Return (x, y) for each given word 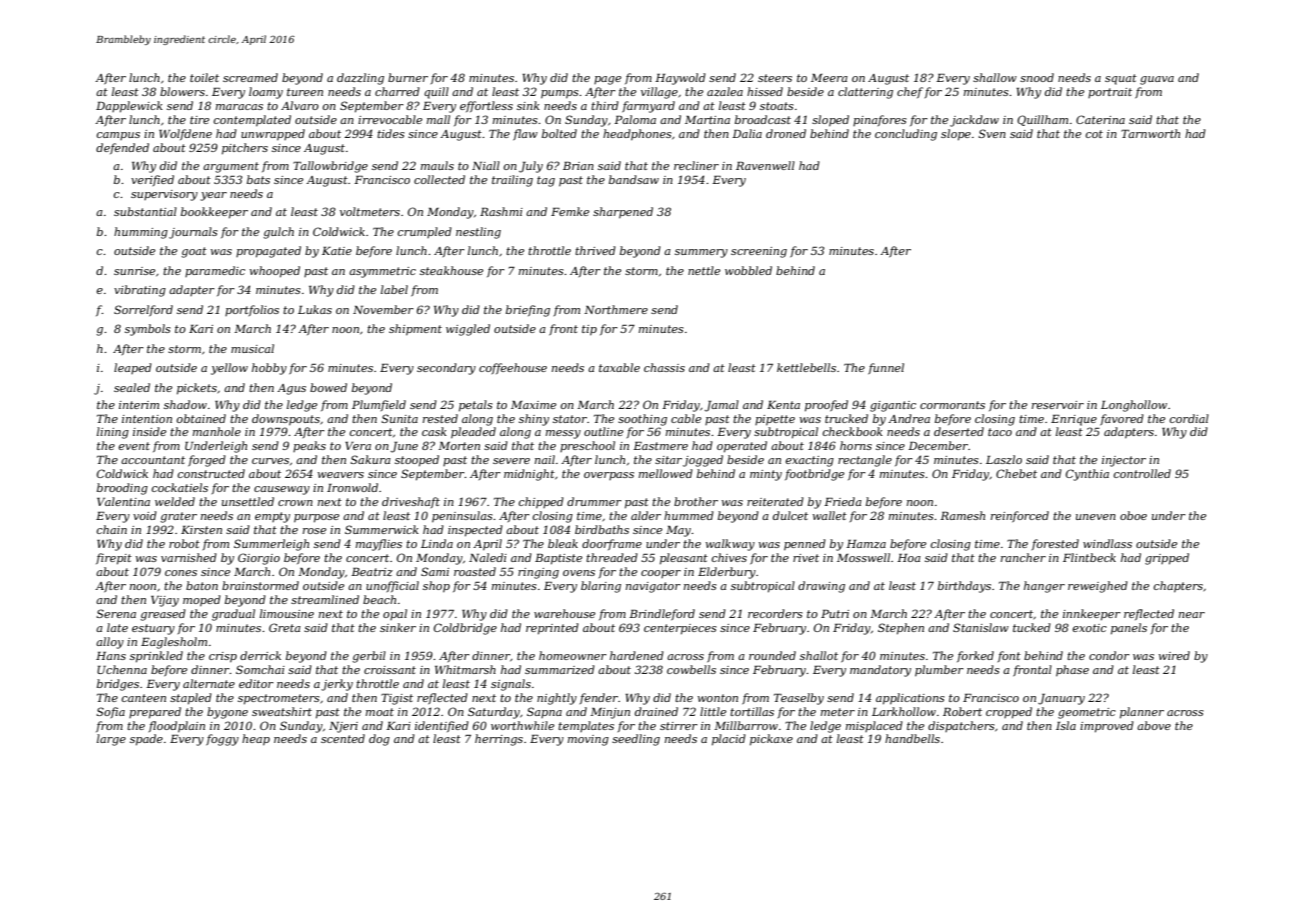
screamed (250, 77)
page (607, 80)
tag (546, 181)
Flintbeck (1089, 557)
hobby (269, 369)
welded (175, 501)
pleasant (684, 559)
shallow (995, 77)
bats (258, 179)
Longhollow (1134, 406)
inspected (475, 531)
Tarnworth (1150, 133)
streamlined (325, 599)
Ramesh (962, 515)
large (111, 740)
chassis (664, 367)
